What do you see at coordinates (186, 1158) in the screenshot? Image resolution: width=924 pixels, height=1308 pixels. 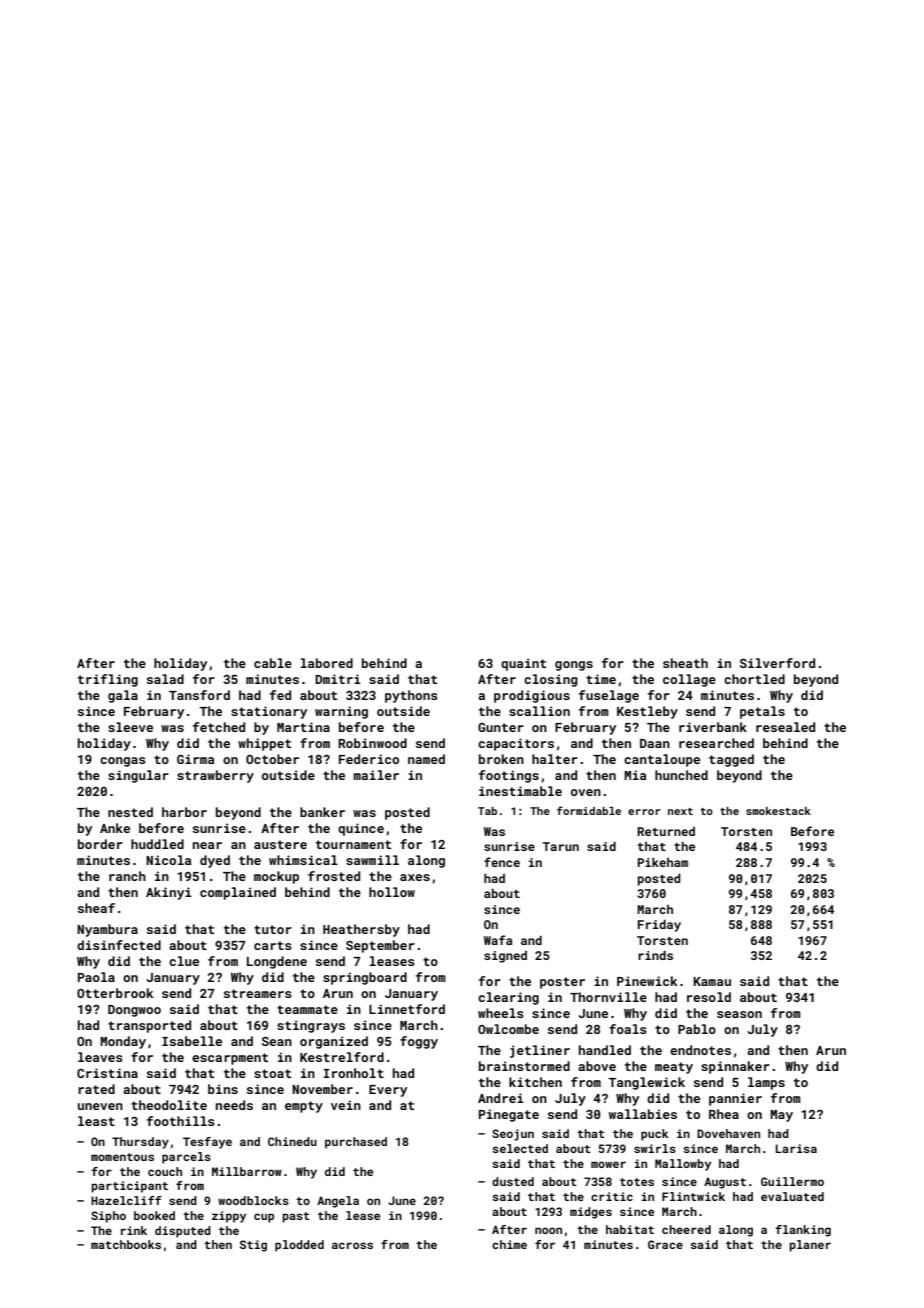 I see `parcels` at bounding box center [186, 1158].
